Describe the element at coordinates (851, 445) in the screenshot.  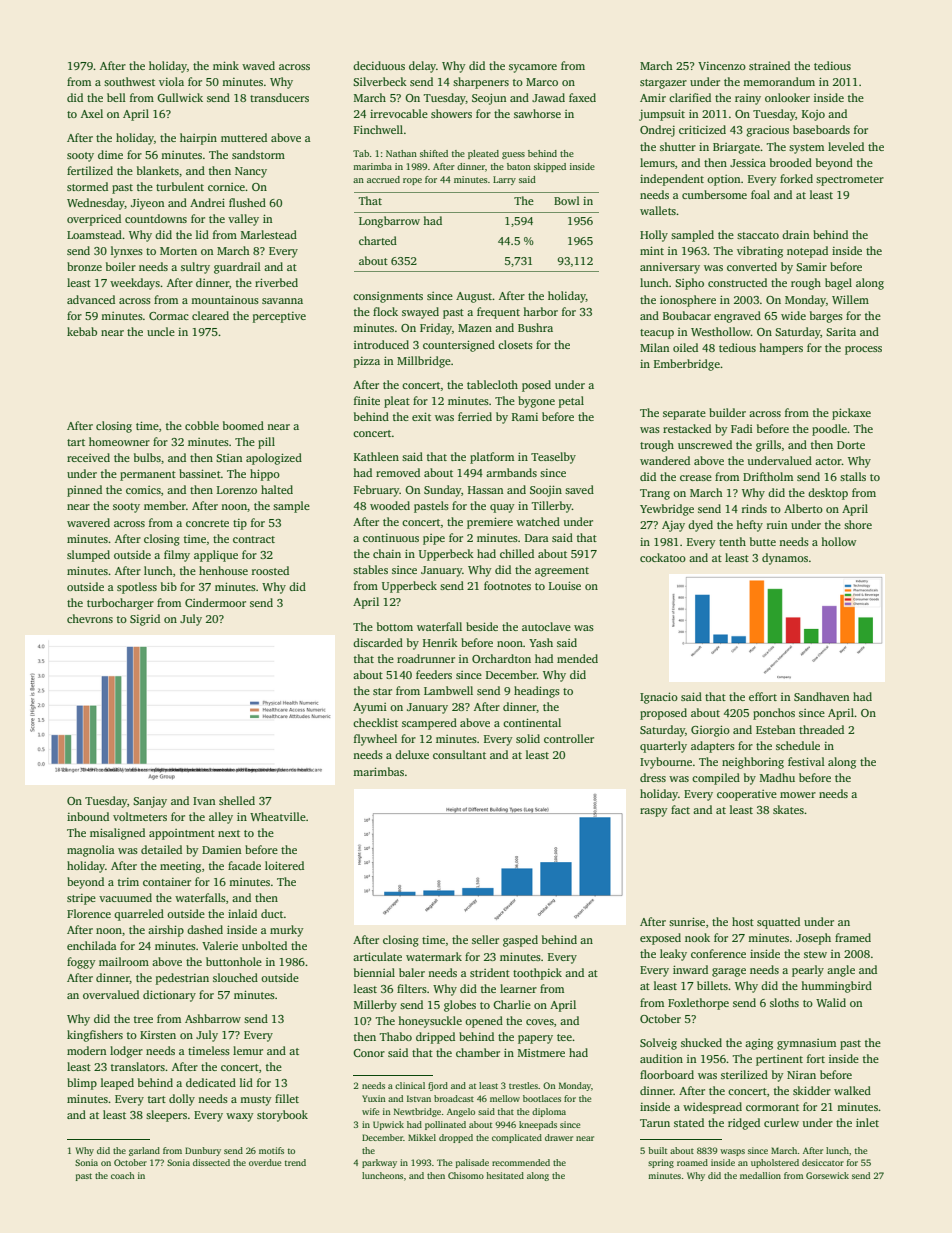
I see `Dorte` at that location.
